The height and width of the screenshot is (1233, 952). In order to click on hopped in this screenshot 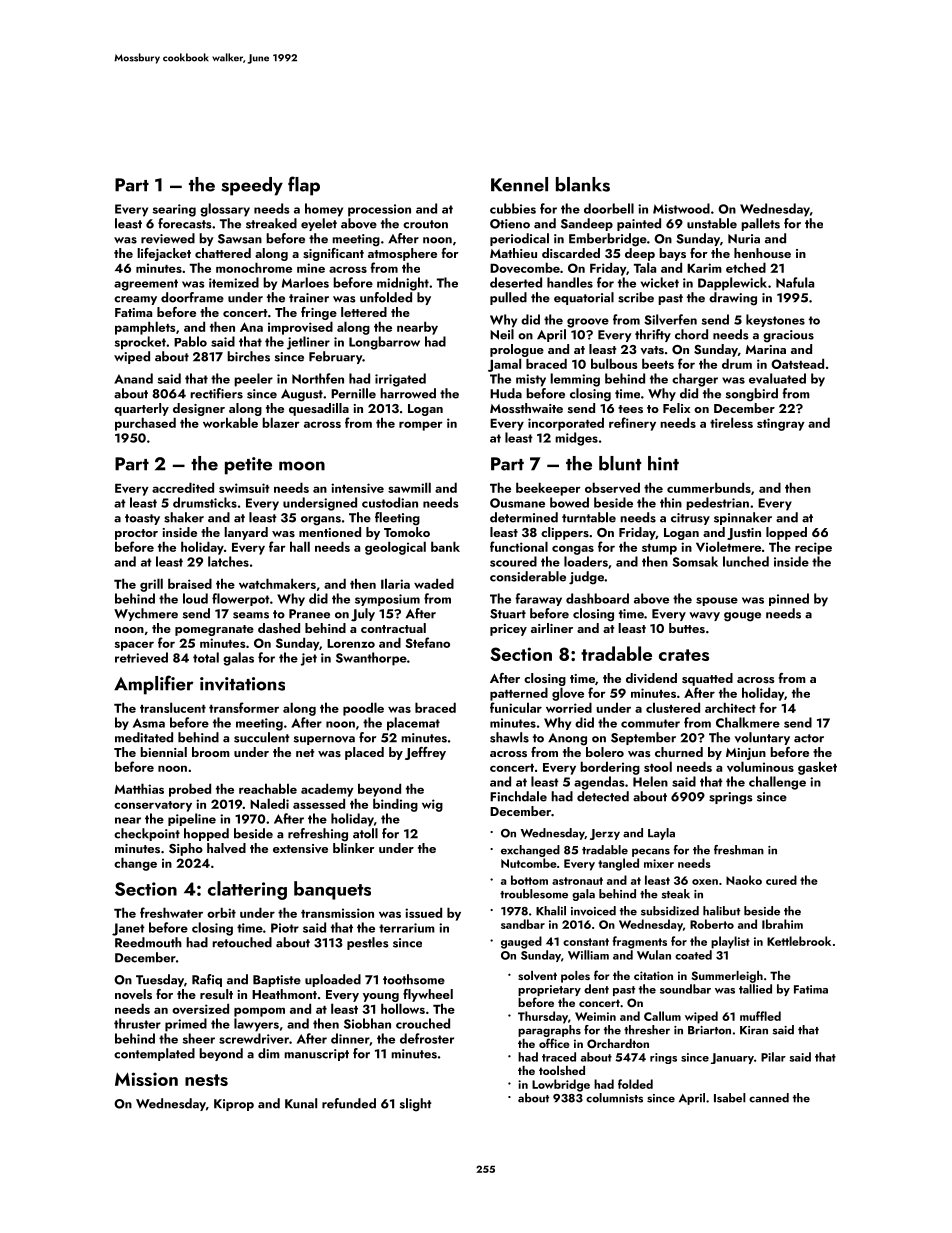, I will do `click(206, 834)`.
